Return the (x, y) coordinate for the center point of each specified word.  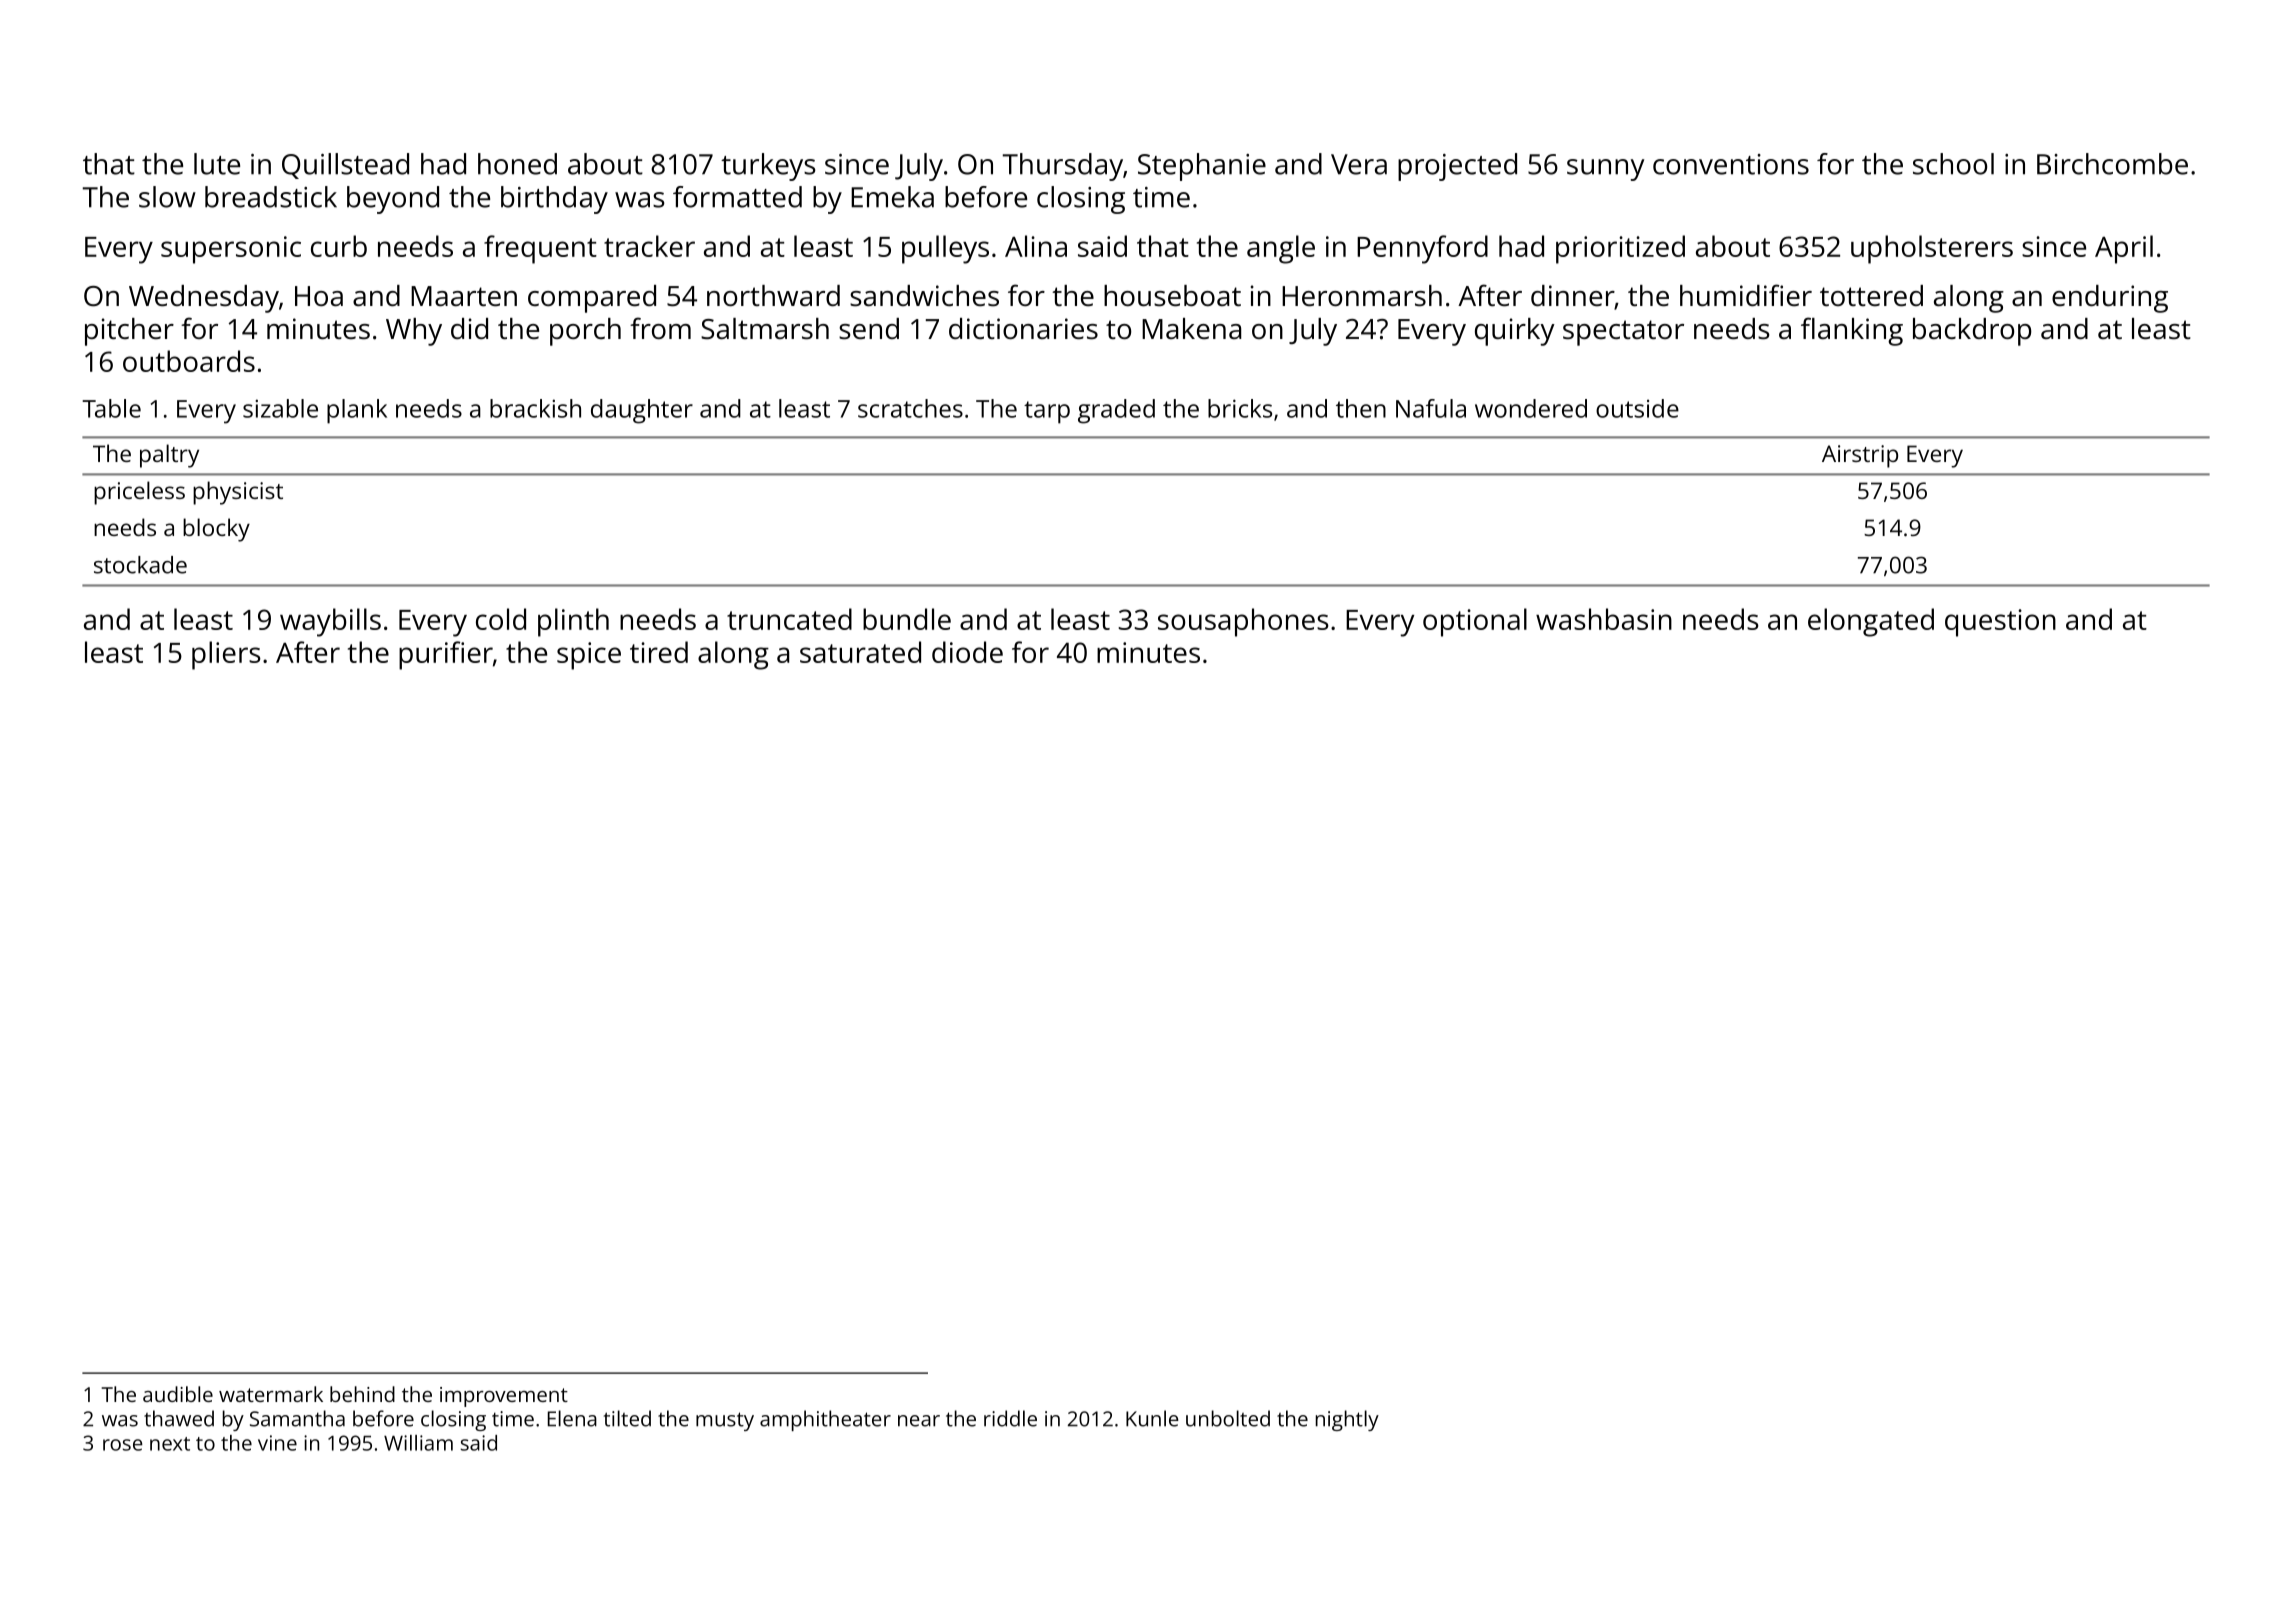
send (869, 329)
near (919, 1421)
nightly (1347, 1420)
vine (277, 1443)
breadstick (271, 197)
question (2000, 623)
